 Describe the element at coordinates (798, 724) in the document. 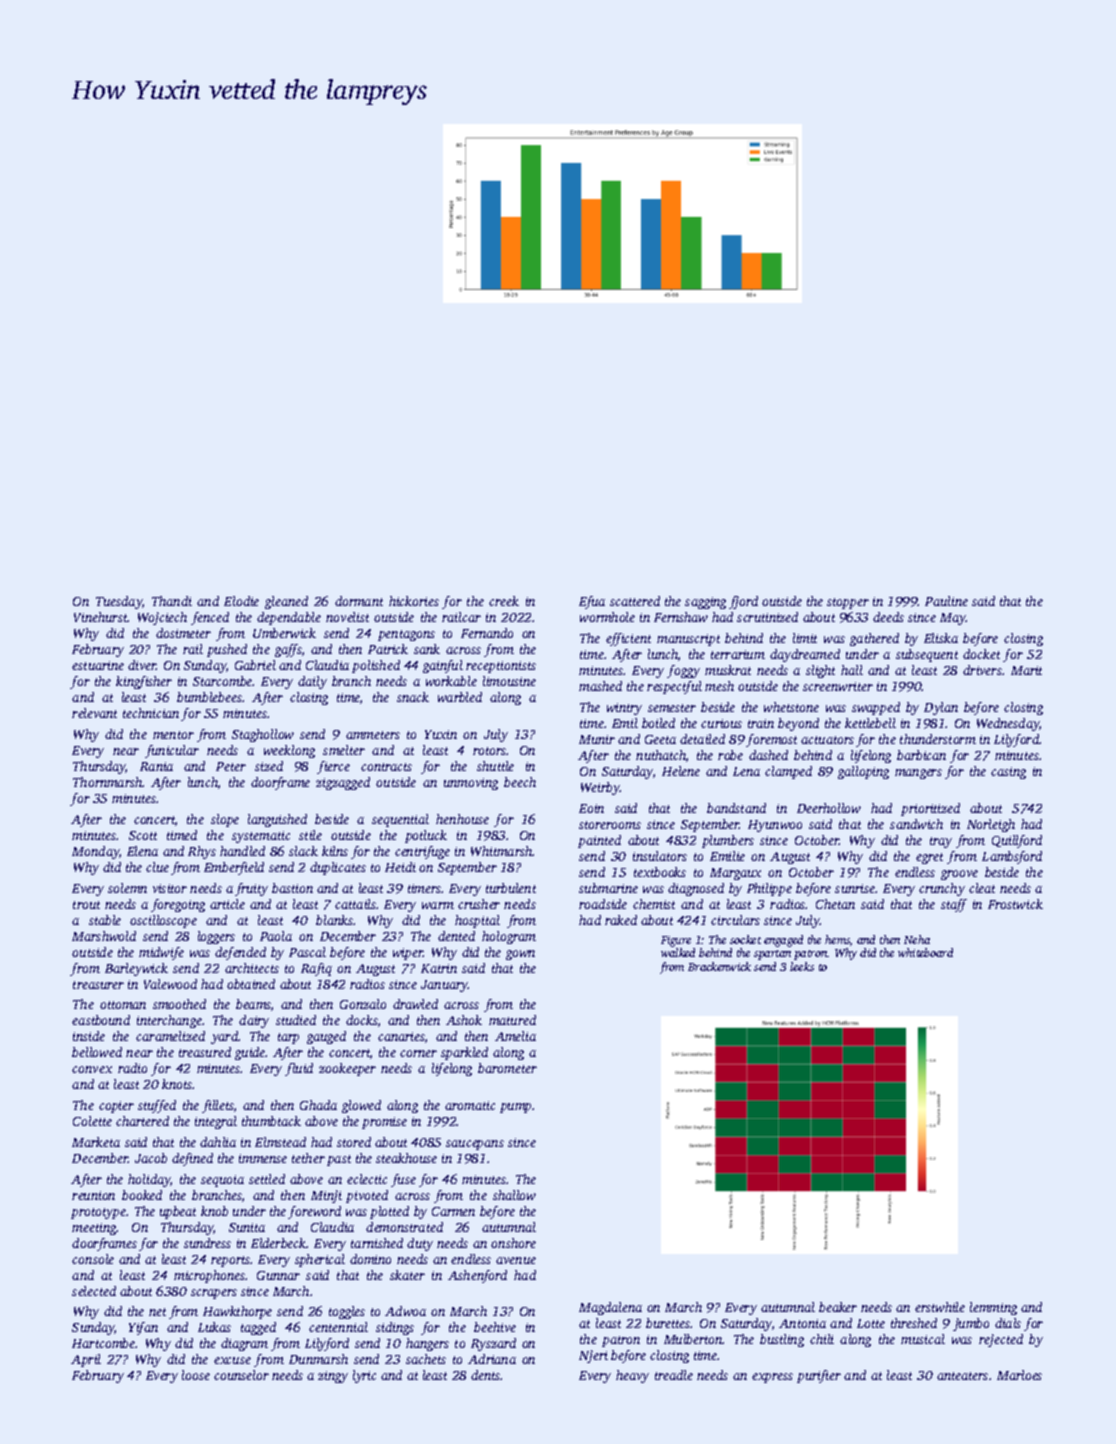

I see `beyond` at that location.
